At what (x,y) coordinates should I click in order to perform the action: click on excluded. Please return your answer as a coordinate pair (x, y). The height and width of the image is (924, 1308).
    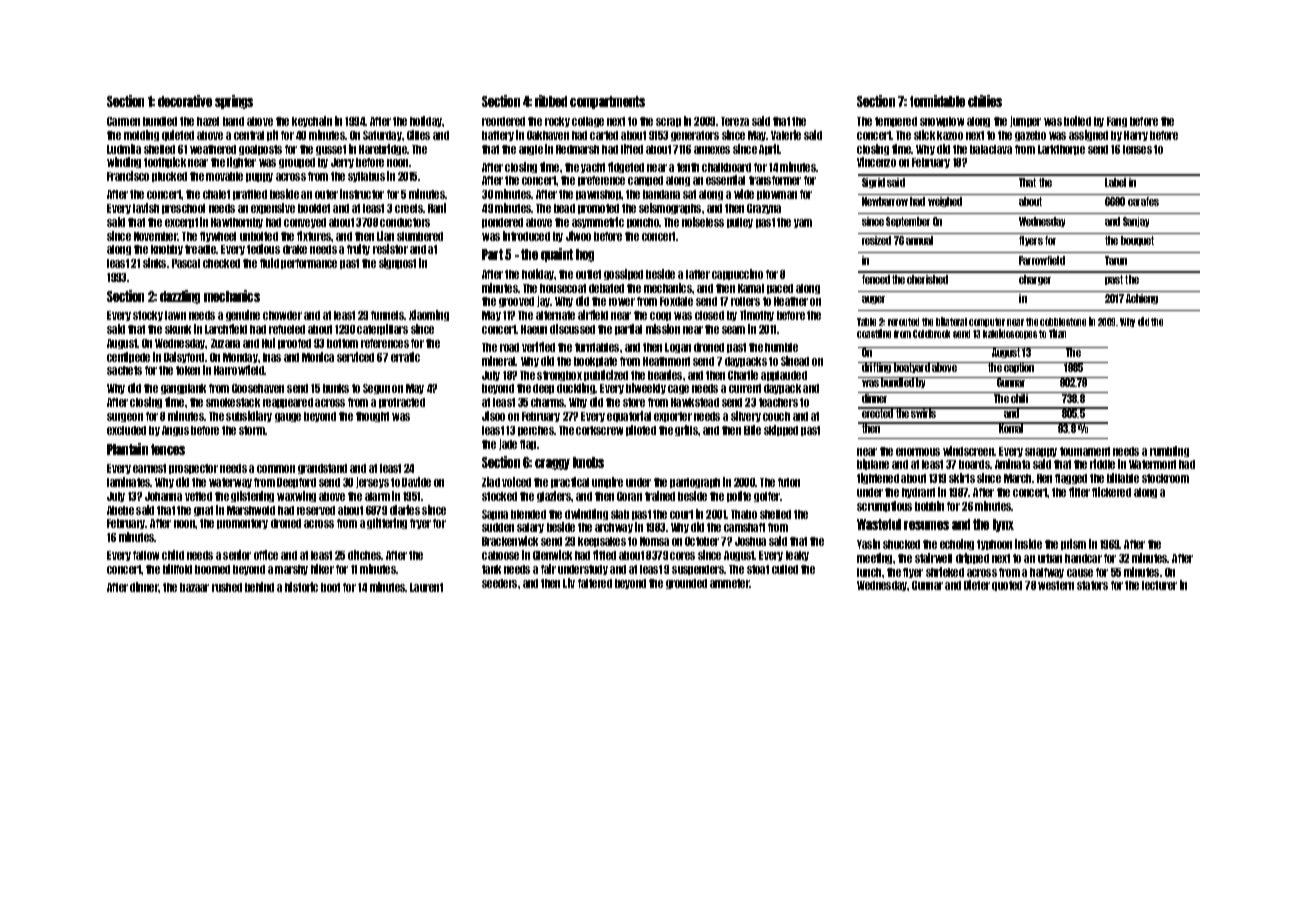
    Looking at the image, I should click on (126, 430).
